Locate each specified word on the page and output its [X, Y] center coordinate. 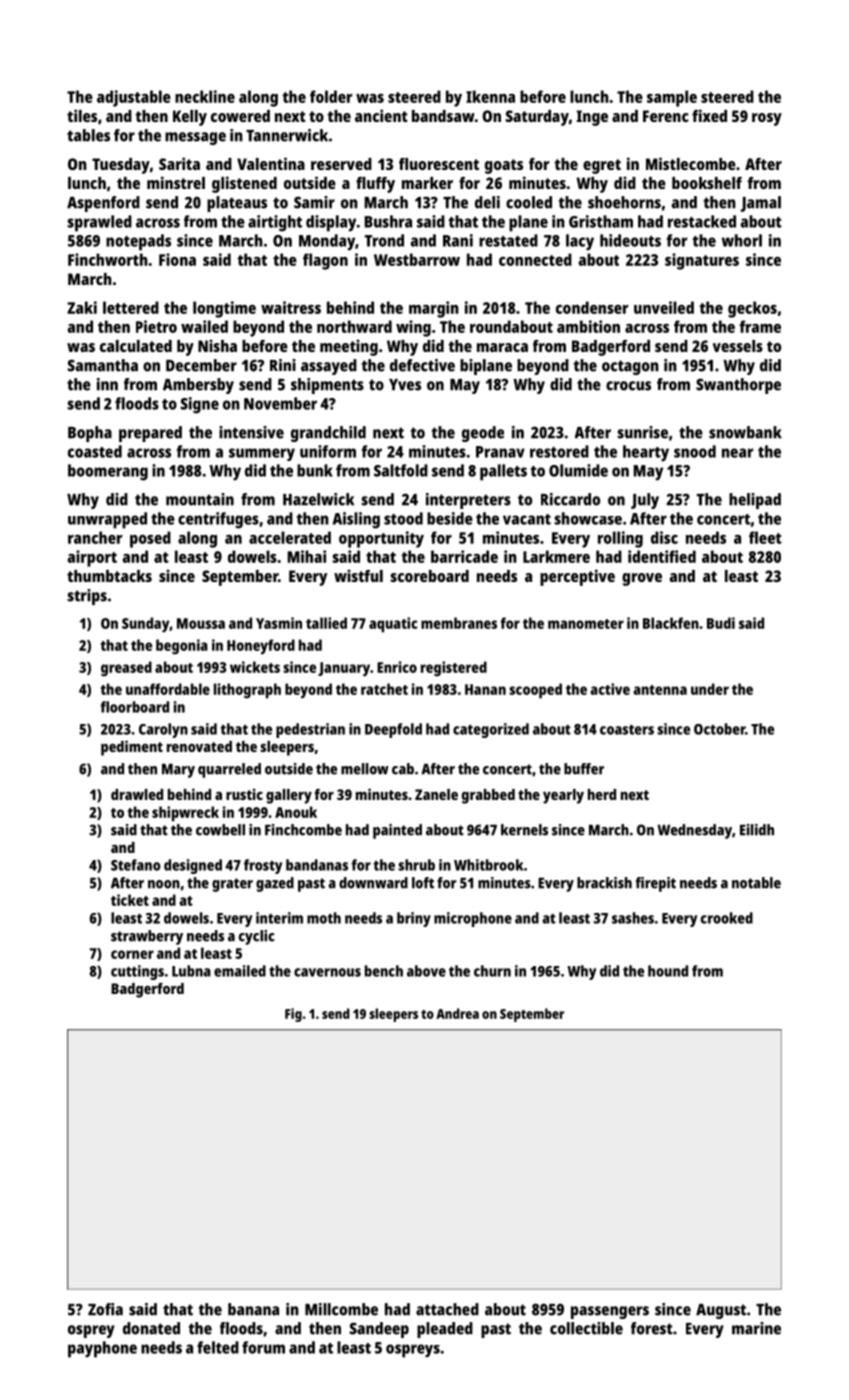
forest [652, 1328]
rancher [95, 537]
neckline [205, 96]
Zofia [105, 1309]
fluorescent [439, 164]
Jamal [760, 204]
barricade [464, 556]
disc [664, 537]
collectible [586, 1328]
